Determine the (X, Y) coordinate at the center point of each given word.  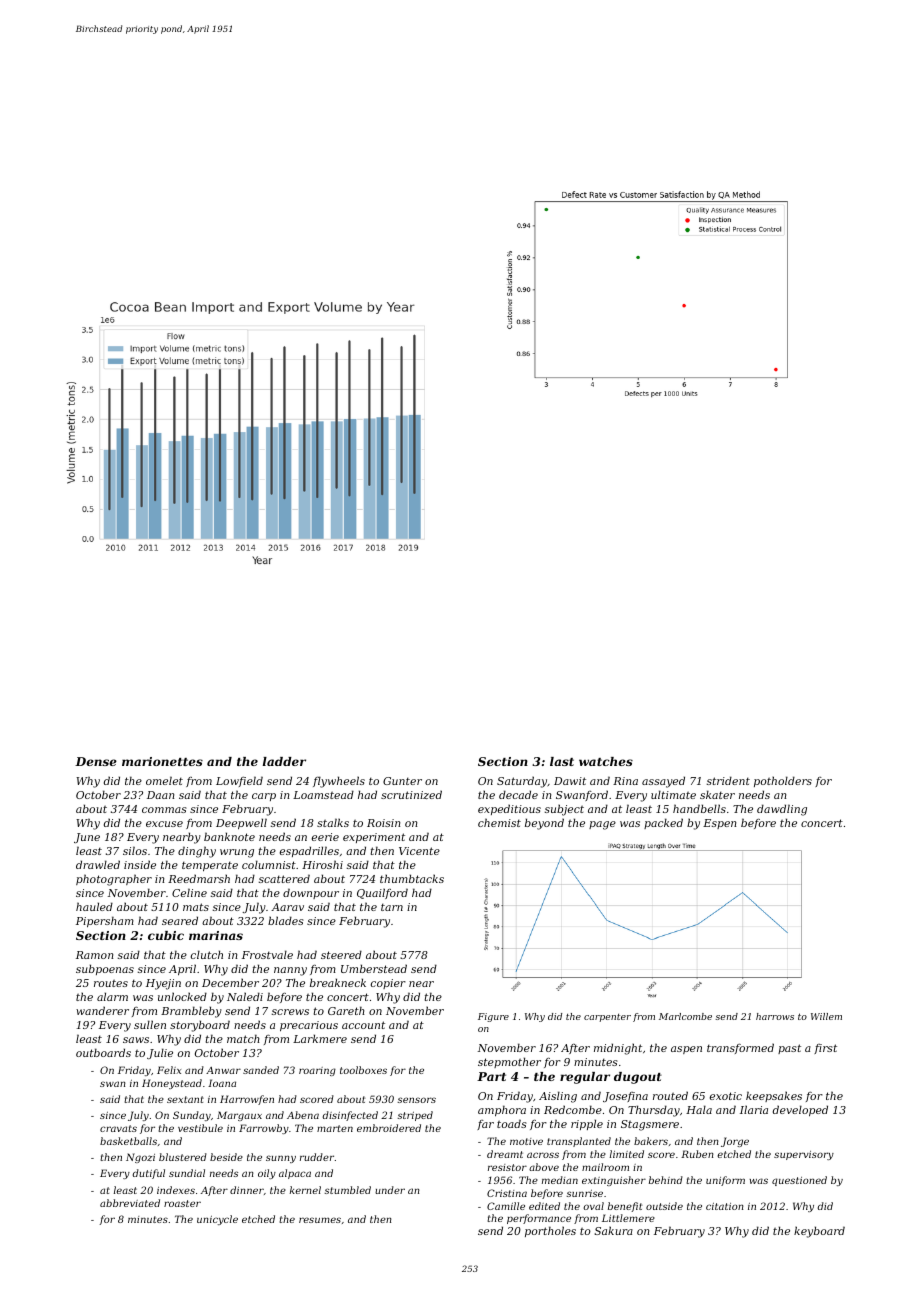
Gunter (402, 781)
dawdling (782, 810)
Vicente (419, 851)
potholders (783, 781)
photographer (114, 880)
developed (800, 1110)
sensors (416, 1100)
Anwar (223, 1070)
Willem (826, 1016)
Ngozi (140, 1158)
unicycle (217, 1220)
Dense (96, 761)
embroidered (389, 1128)
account (363, 1025)
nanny (290, 971)
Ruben (697, 1154)
